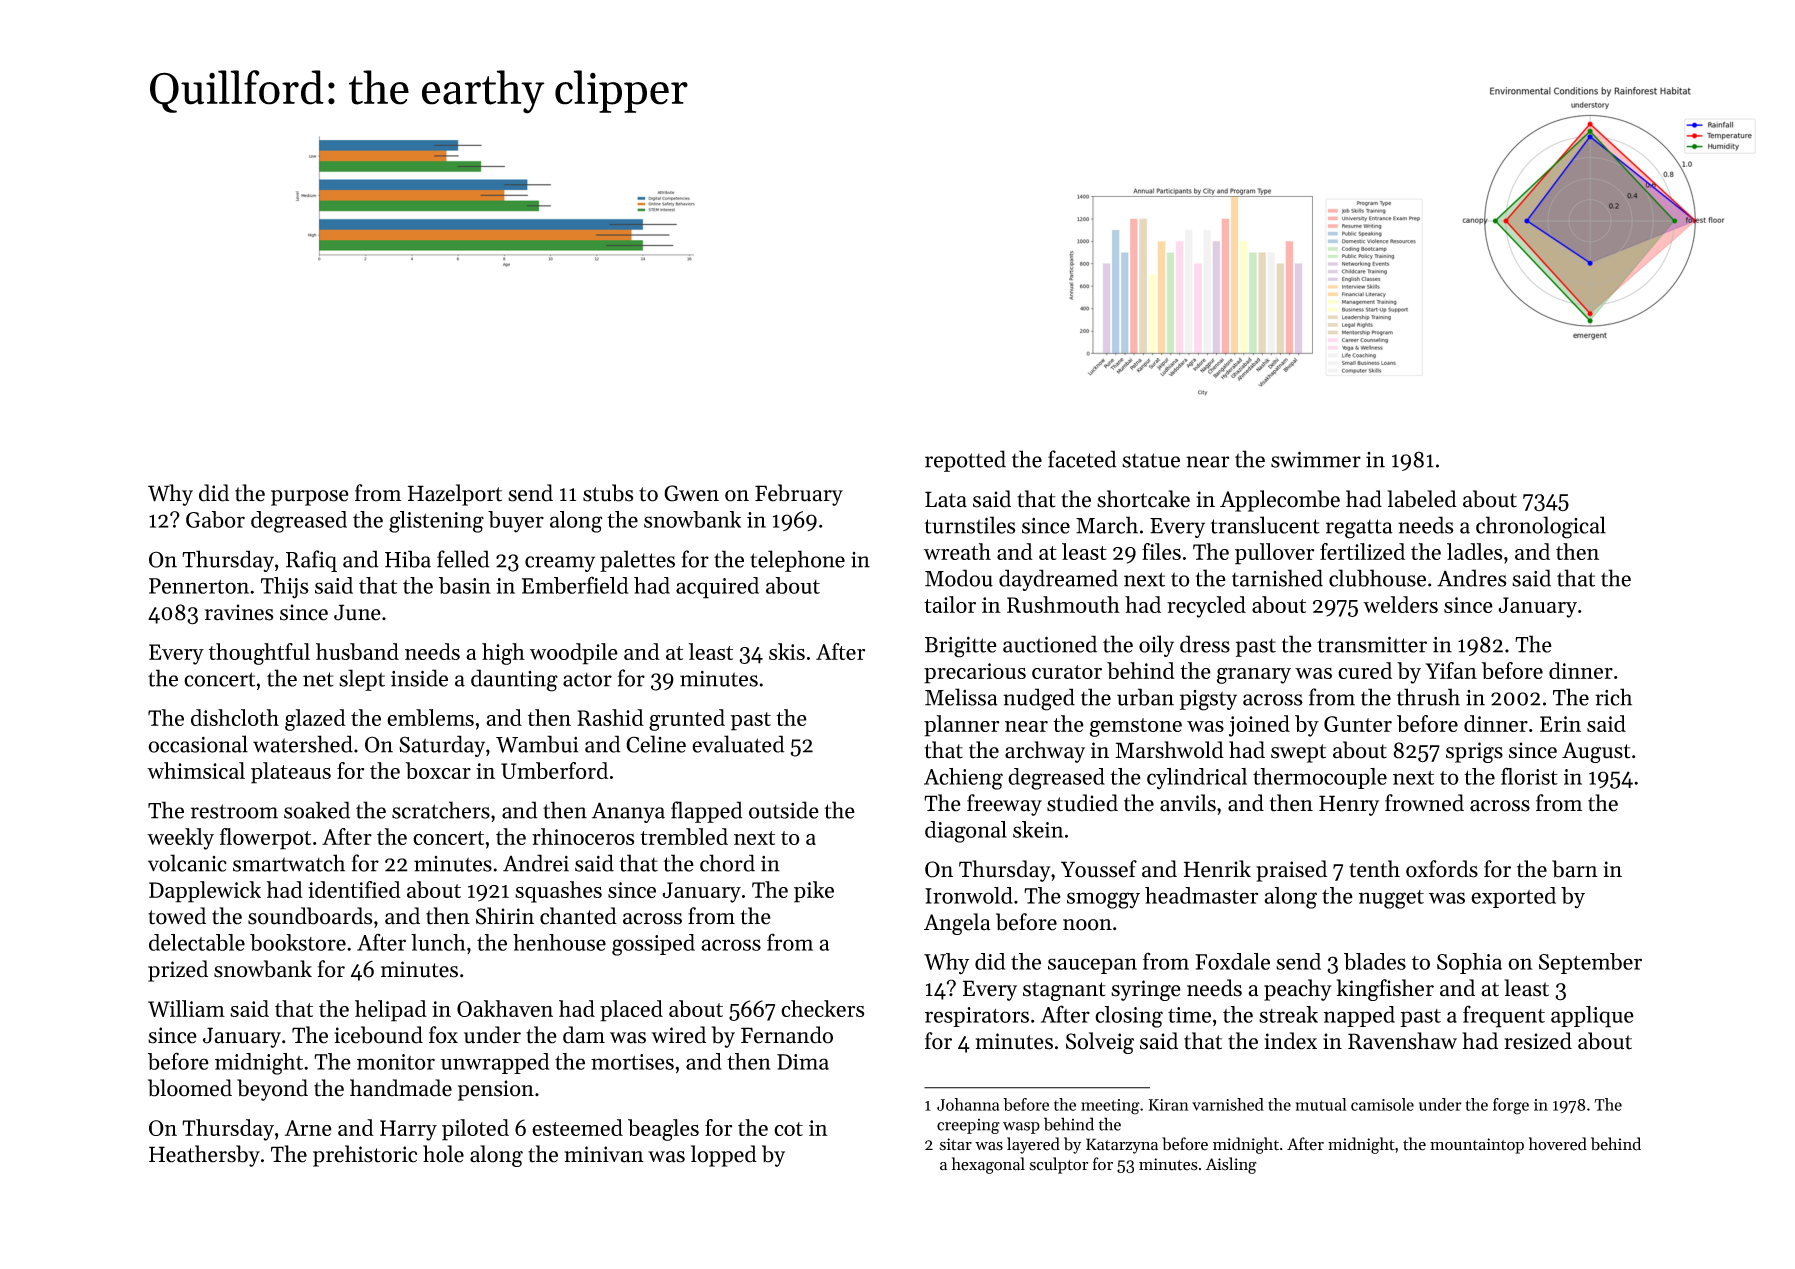 The image size is (1795, 1269). Describe the element at coordinates (969, 895) in the image. I see `Ironwold` at that location.
